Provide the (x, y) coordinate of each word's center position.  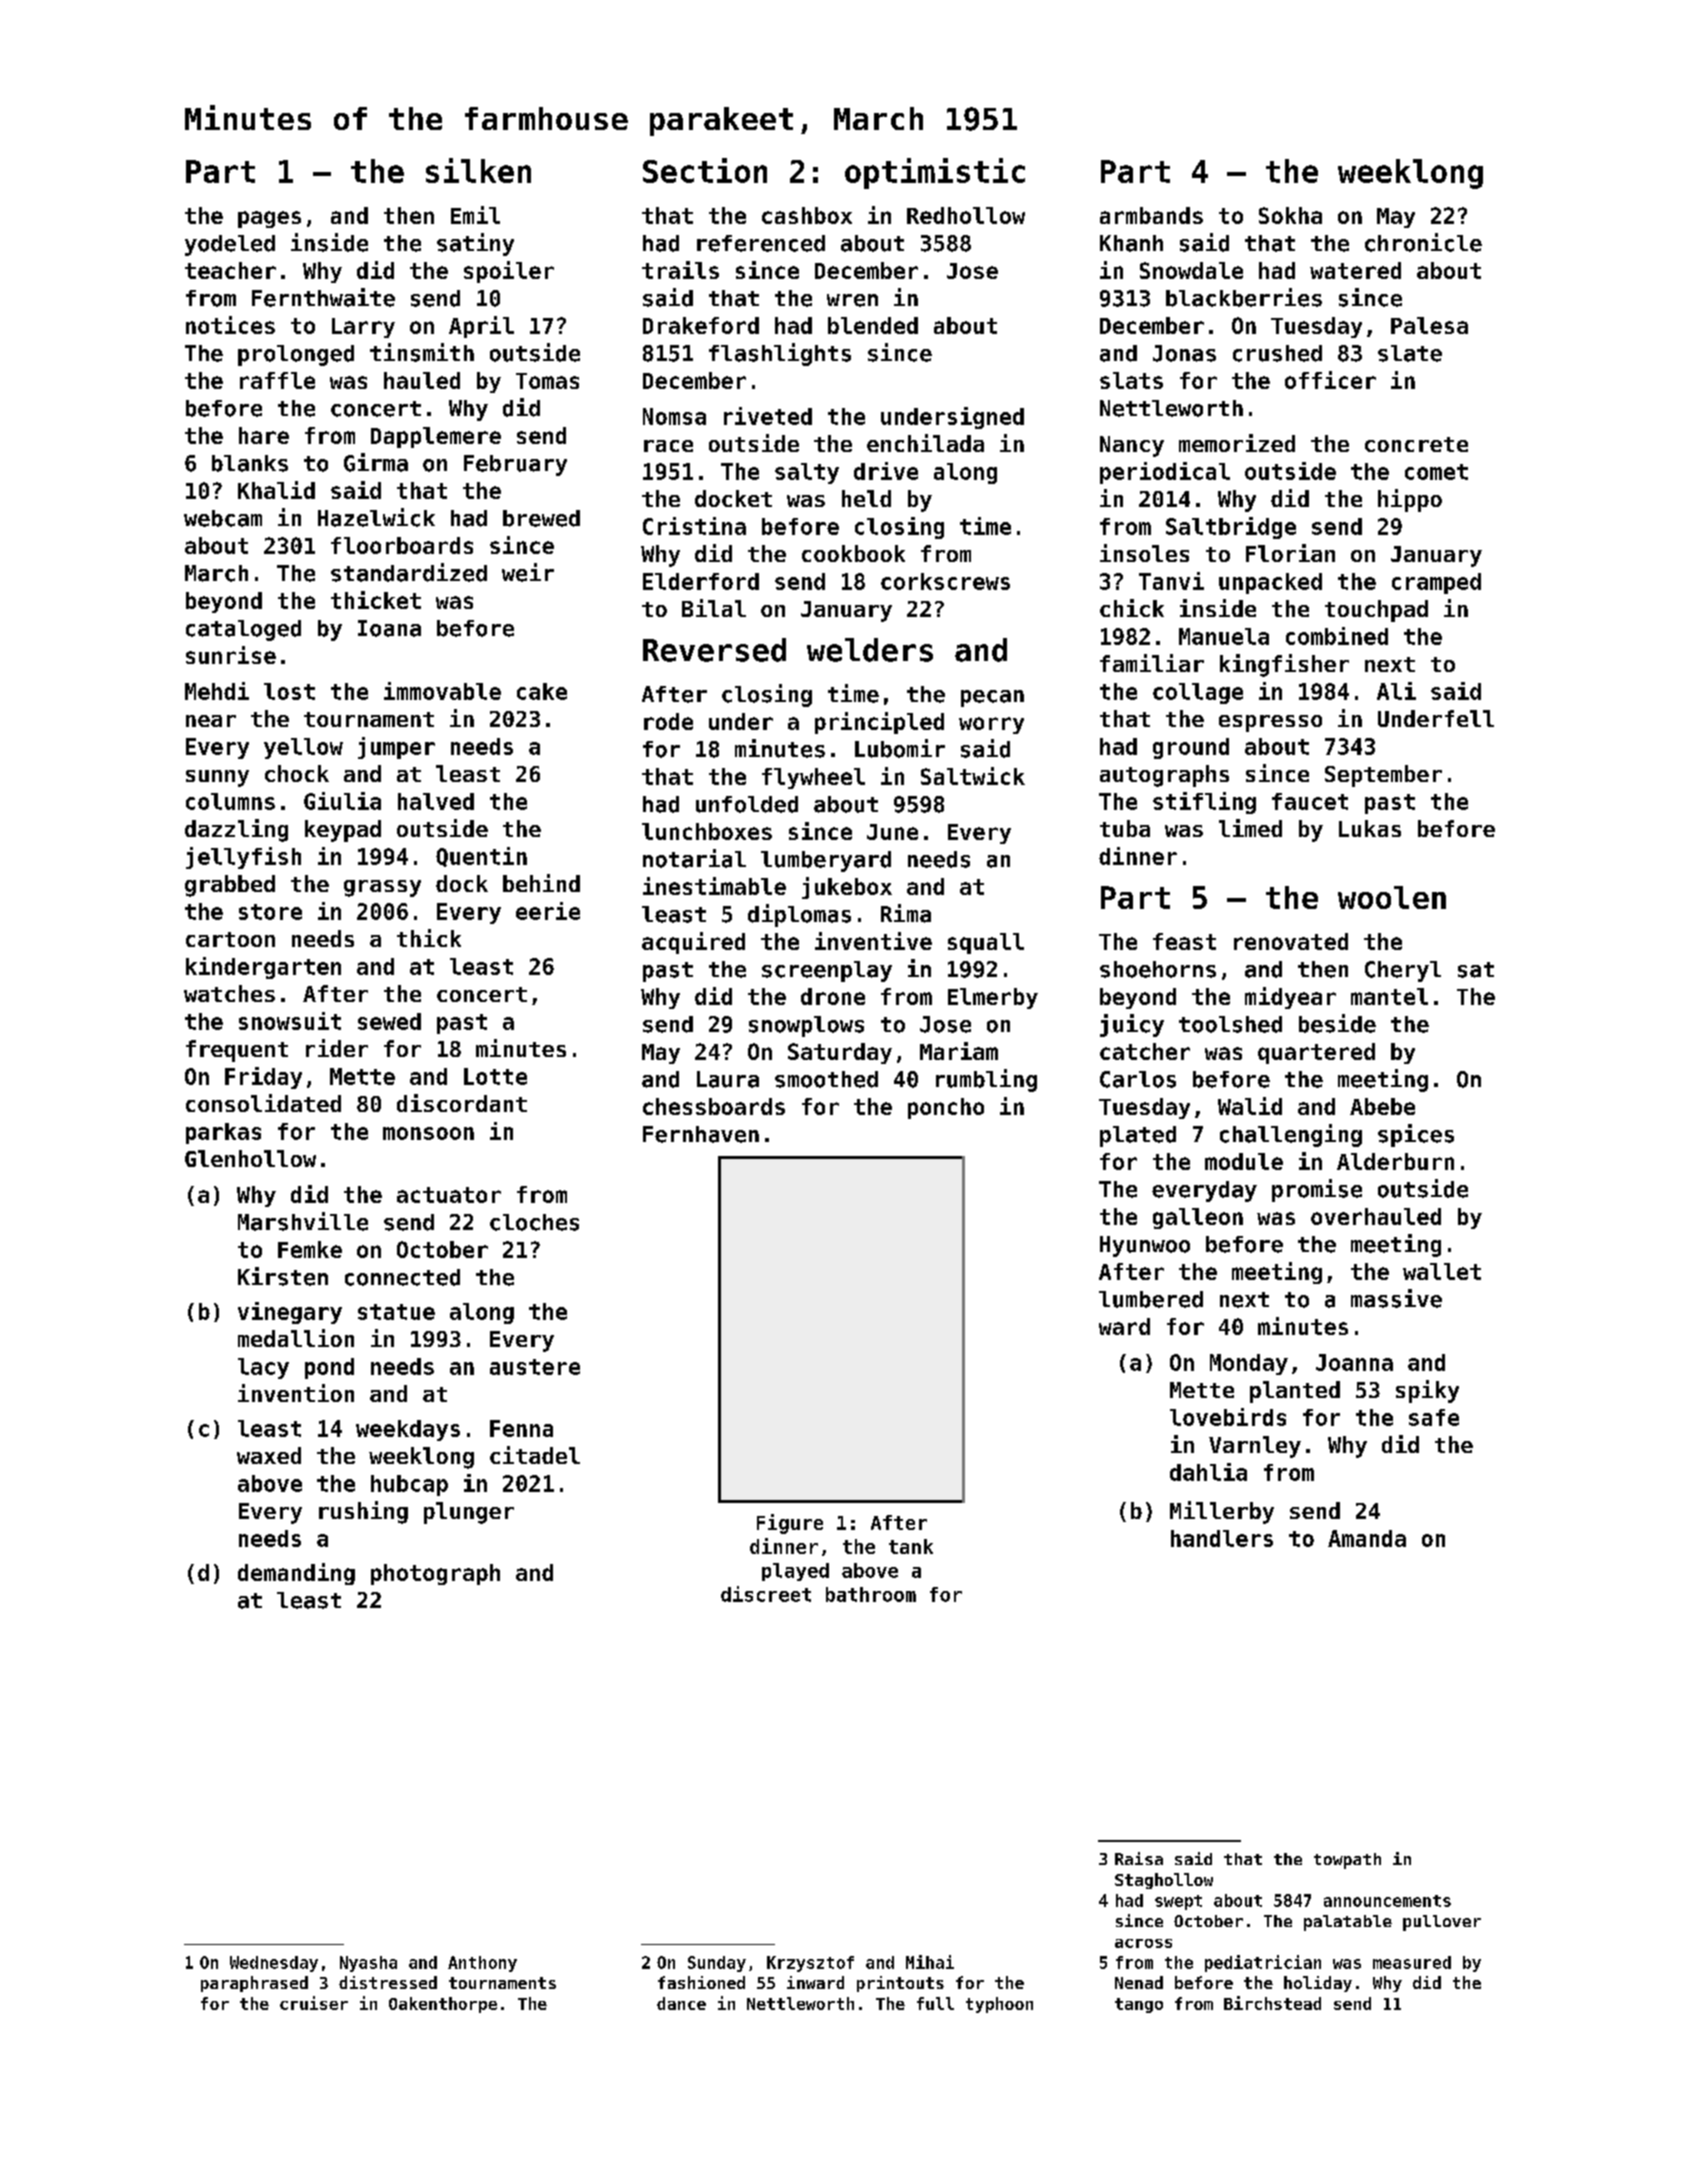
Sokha (1290, 215)
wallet (1442, 1271)
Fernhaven (701, 1134)
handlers (1222, 1538)
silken (478, 170)
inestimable (714, 886)
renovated (1291, 941)
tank (911, 1546)
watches (229, 993)
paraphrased (254, 1984)
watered (1355, 270)
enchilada (925, 443)
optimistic (935, 173)
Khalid (276, 490)
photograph (435, 1574)
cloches (534, 1222)
